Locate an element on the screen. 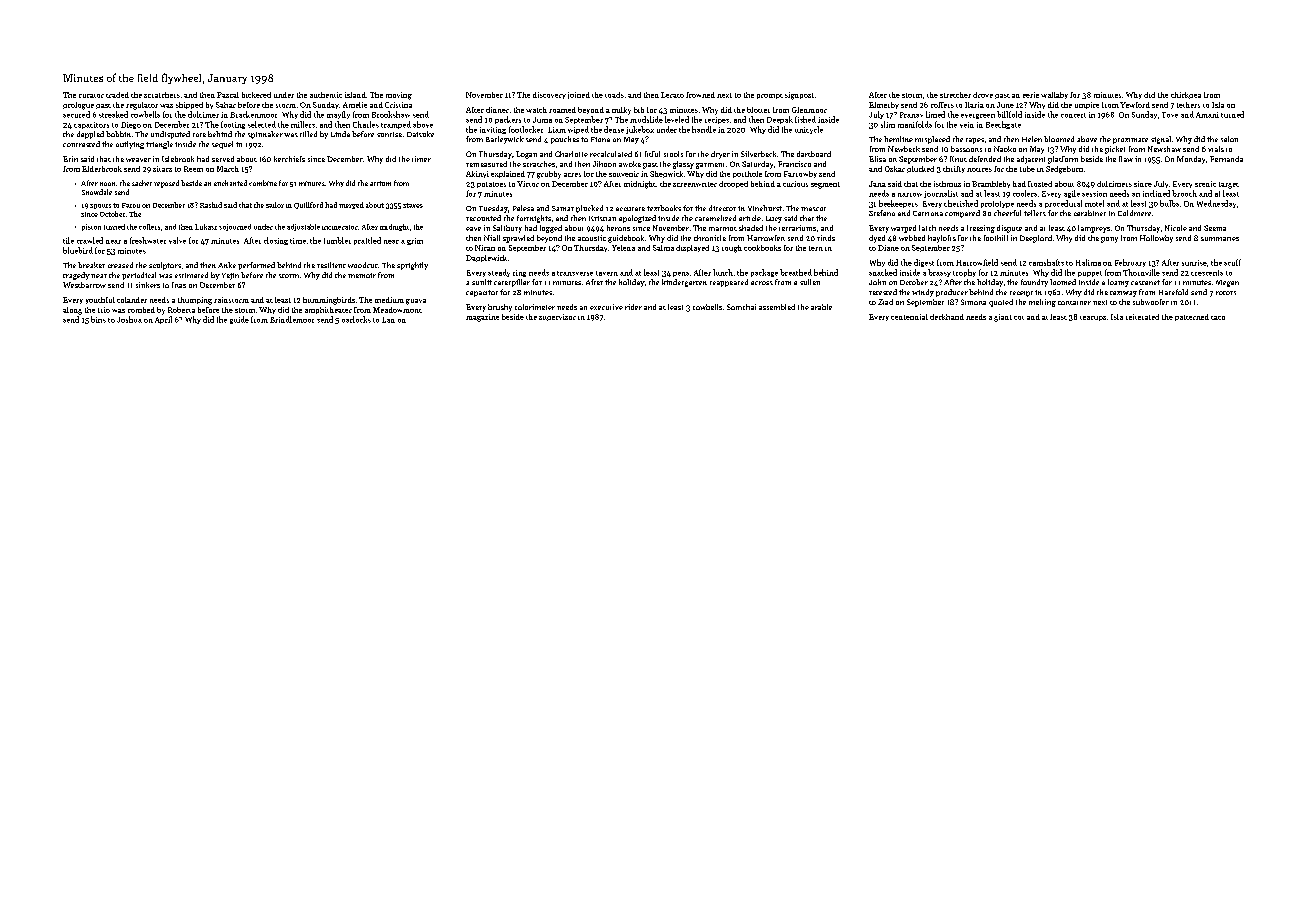  freshwater is located at coordinates (148, 240).
